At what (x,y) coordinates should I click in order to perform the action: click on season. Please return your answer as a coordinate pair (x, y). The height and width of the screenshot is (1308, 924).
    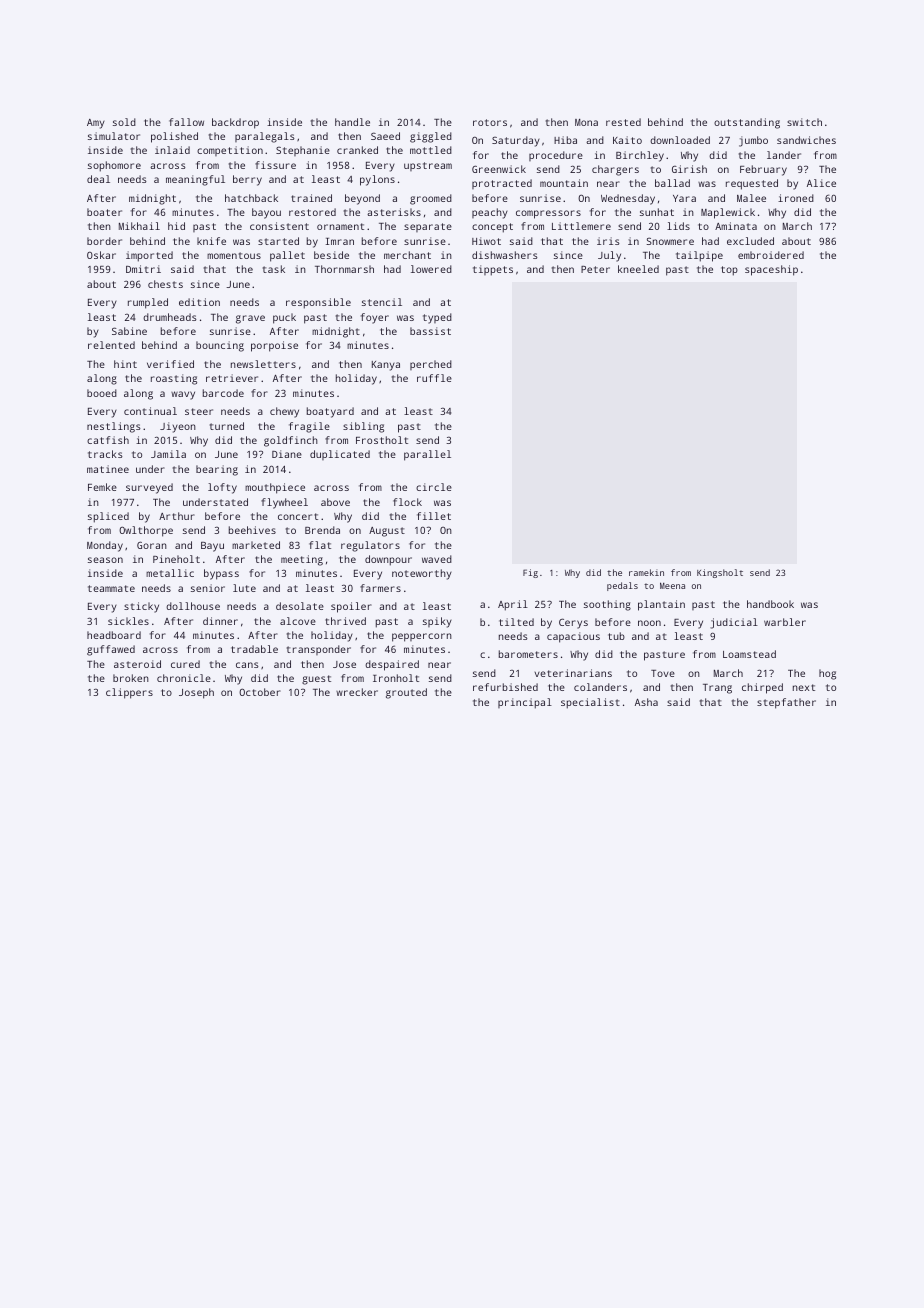
    Looking at the image, I should click on (105, 560).
